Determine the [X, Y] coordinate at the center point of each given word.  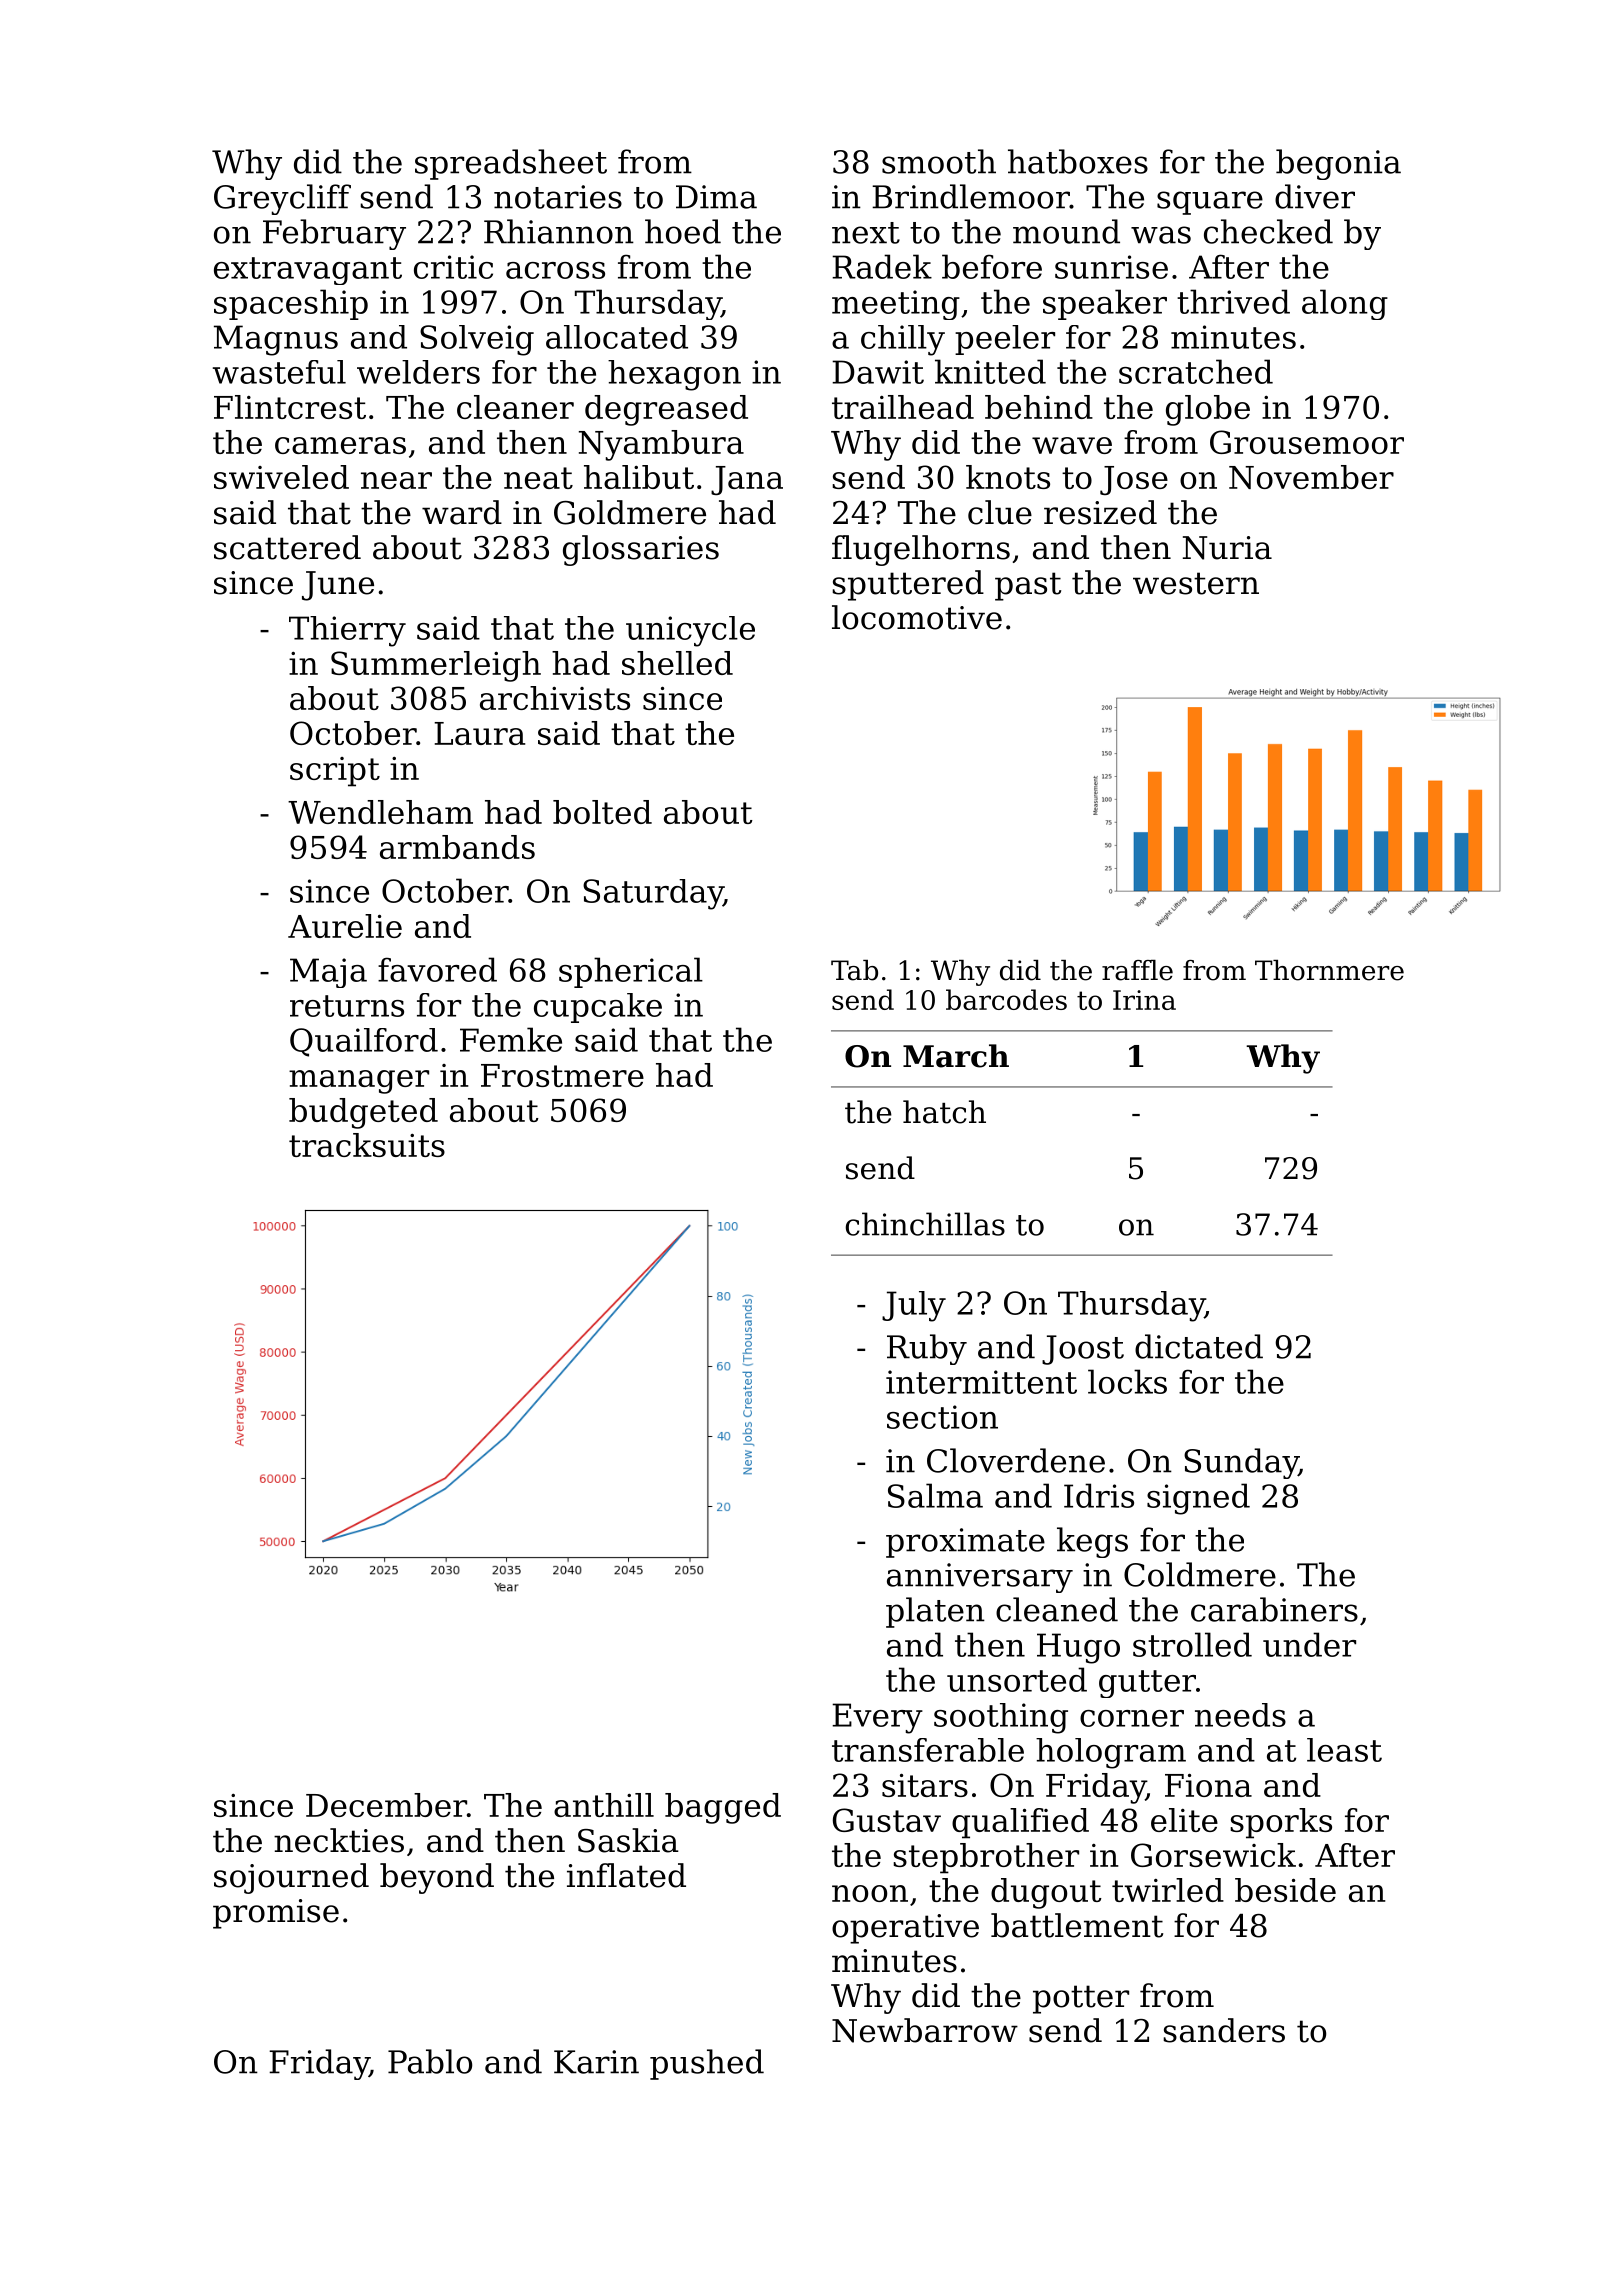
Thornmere [1329, 970]
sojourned [291, 1878]
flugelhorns [921, 550]
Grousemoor [1307, 442]
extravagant [308, 271]
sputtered [908, 585]
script [335, 772]
